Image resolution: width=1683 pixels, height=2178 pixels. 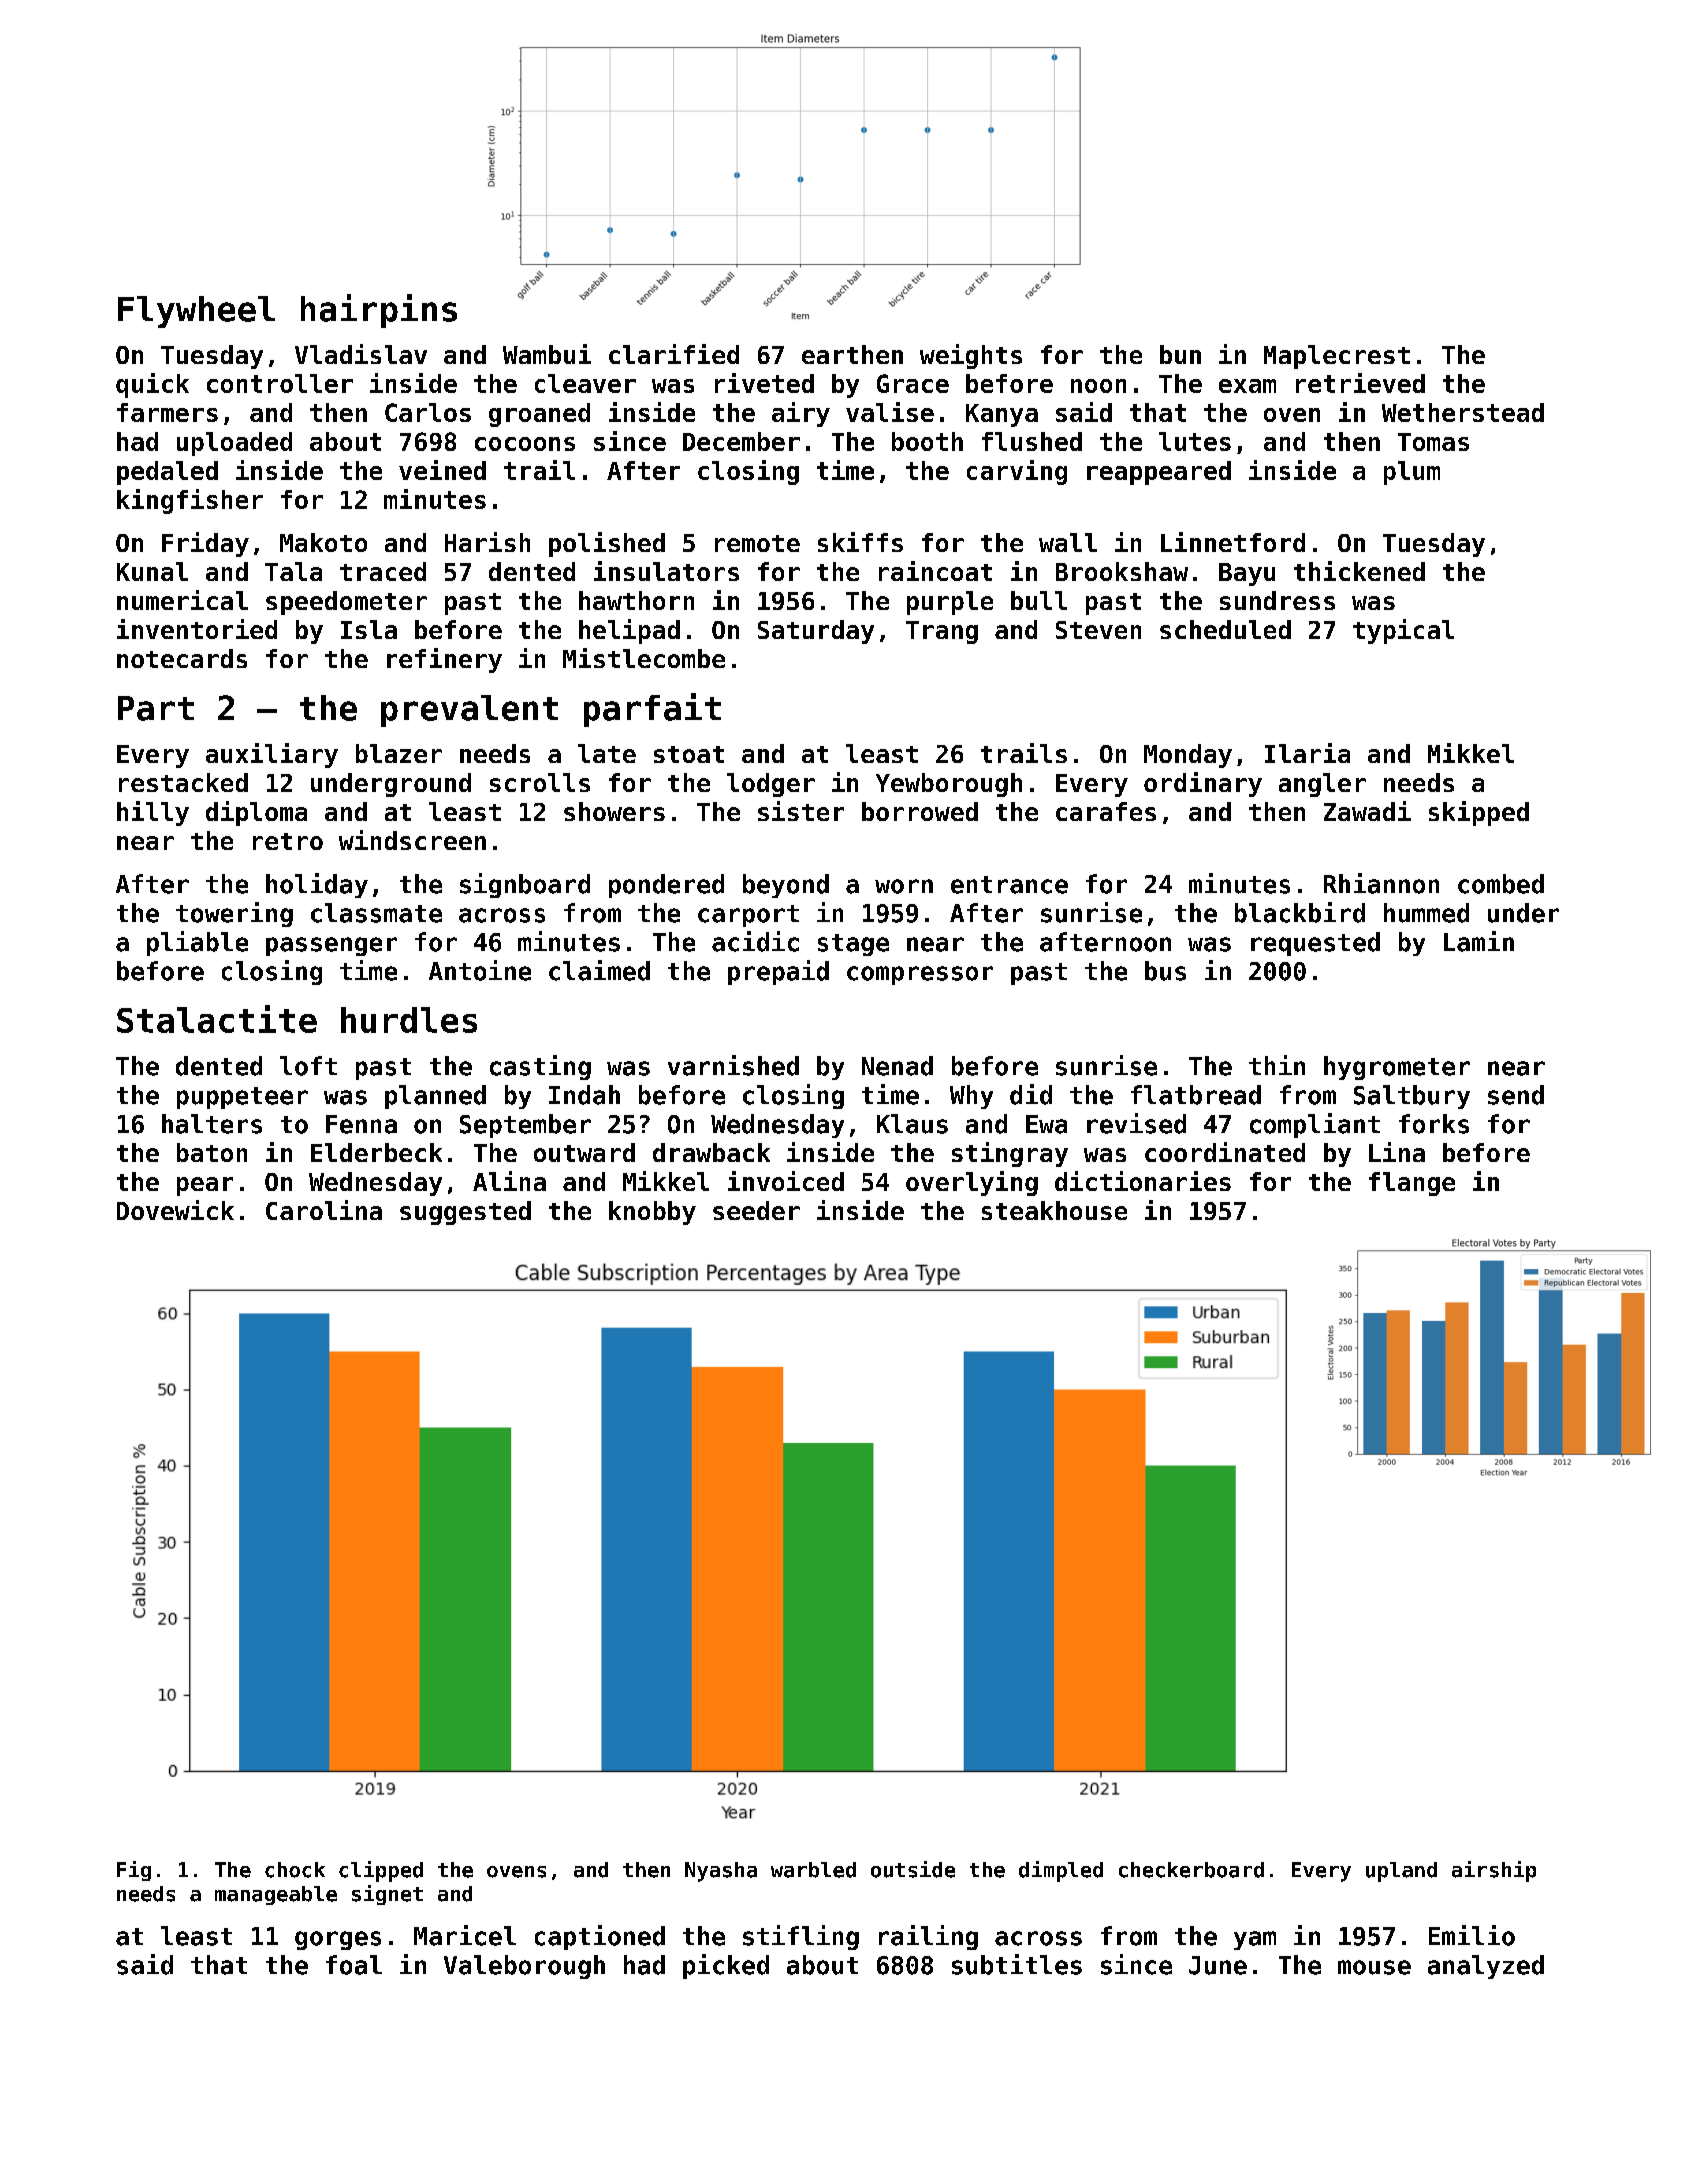 What do you see at coordinates (801, 414) in the screenshot?
I see `airy` at bounding box center [801, 414].
